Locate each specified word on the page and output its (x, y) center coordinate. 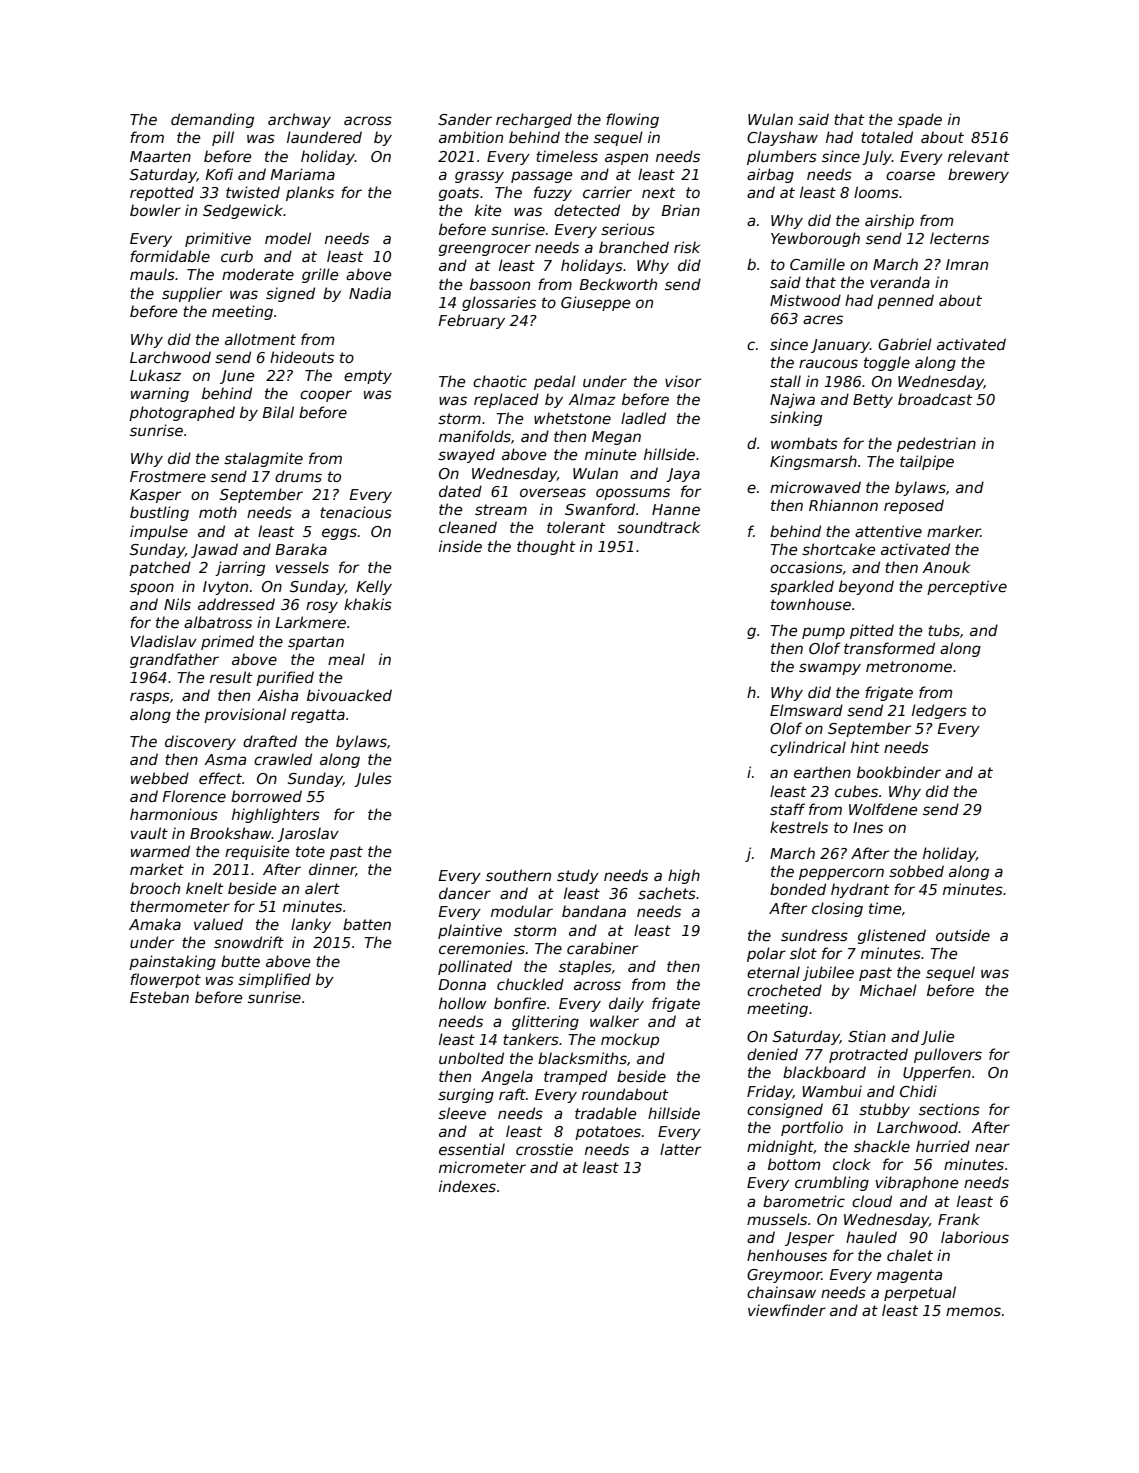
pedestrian (936, 444)
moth (218, 512)
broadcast (935, 399)
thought (546, 547)
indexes (467, 1186)
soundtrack (658, 527)
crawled (283, 759)
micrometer (482, 1167)
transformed (889, 648)
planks (310, 193)
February (471, 321)
